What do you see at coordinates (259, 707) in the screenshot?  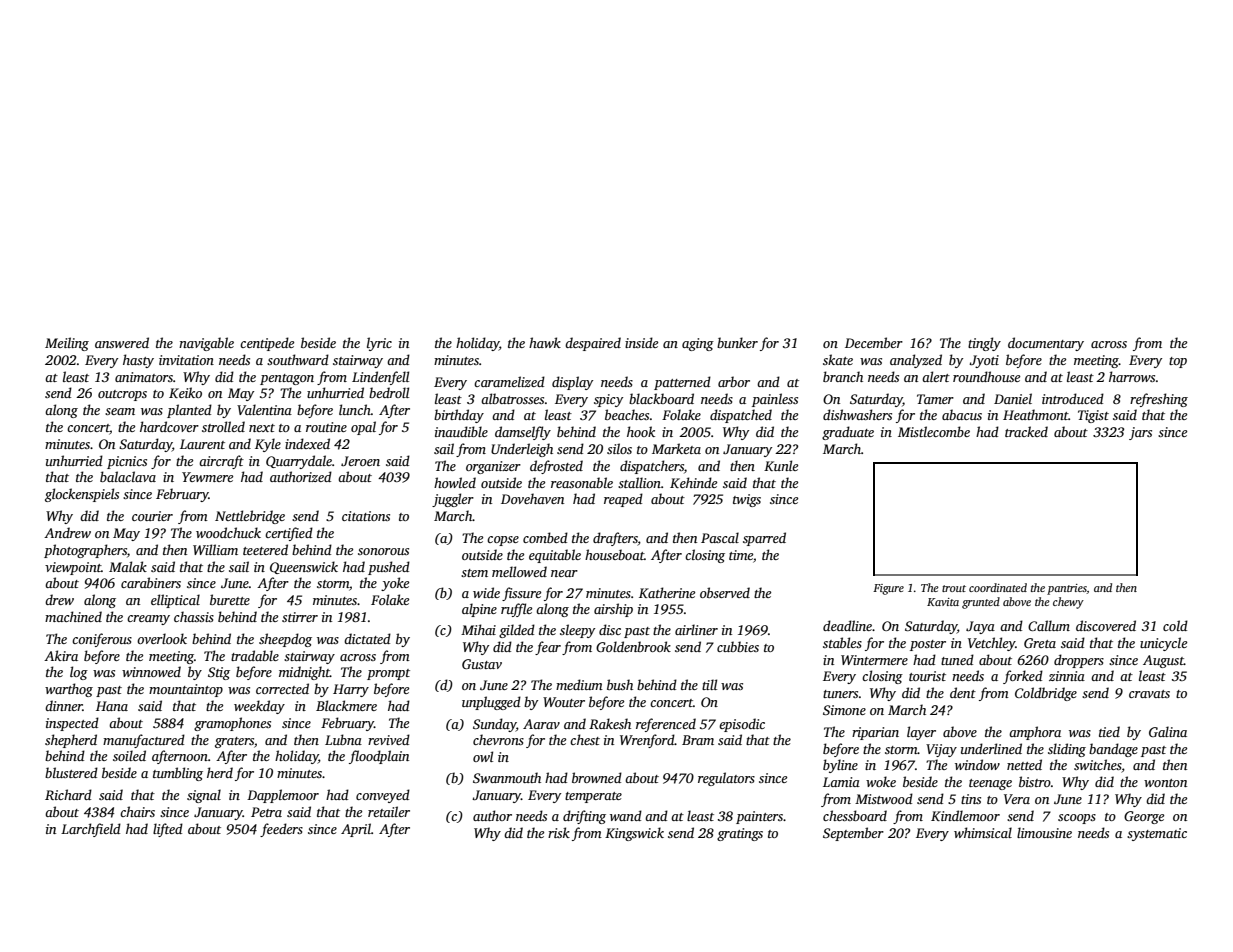 I see `weekday` at bounding box center [259, 707].
